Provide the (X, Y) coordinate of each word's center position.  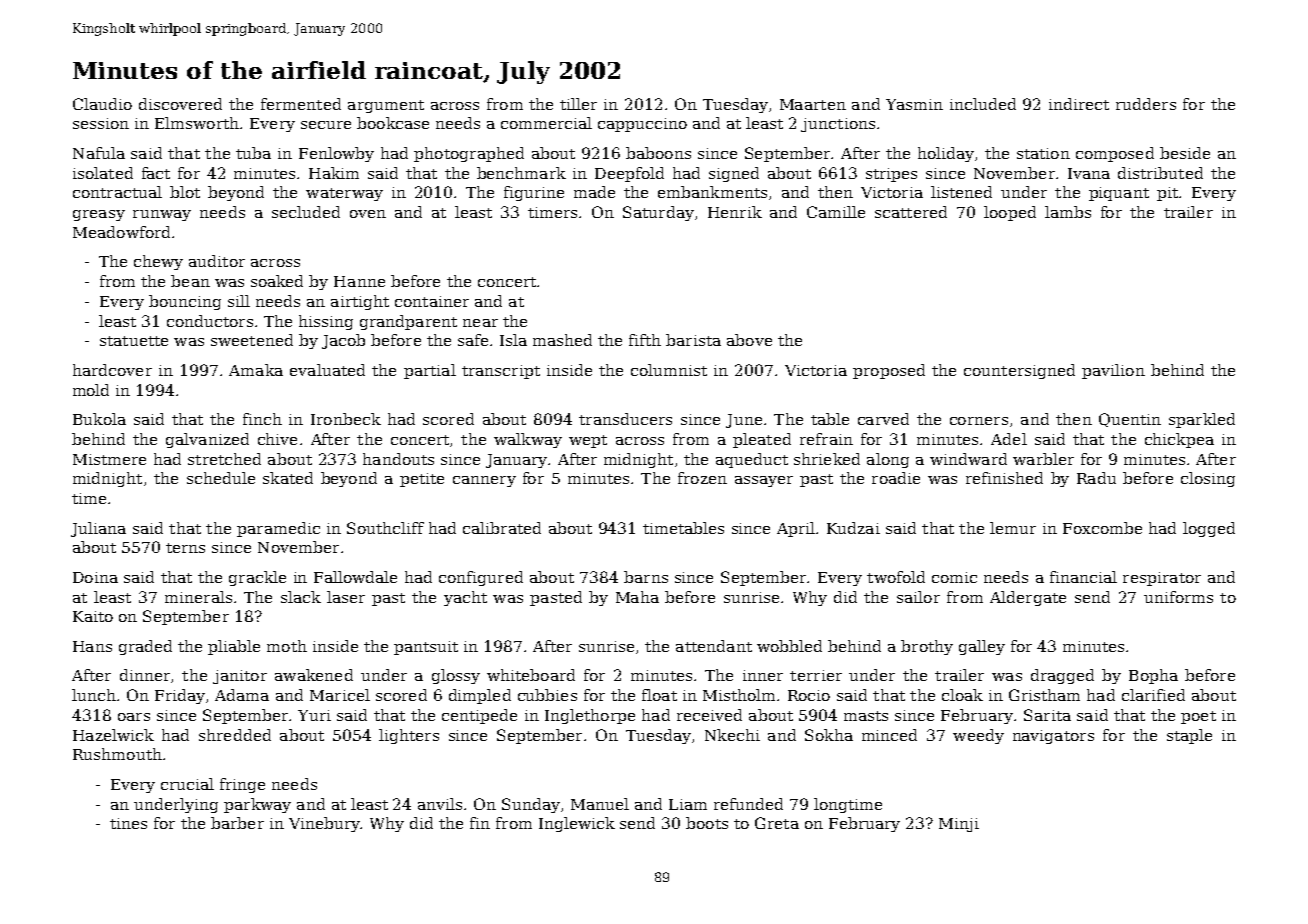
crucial (187, 784)
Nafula (99, 153)
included (983, 104)
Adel (1009, 439)
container (432, 301)
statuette (134, 341)
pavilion (1113, 371)
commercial (546, 123)
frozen (702, 478)
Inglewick (577, 824)
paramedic (278, 529)
